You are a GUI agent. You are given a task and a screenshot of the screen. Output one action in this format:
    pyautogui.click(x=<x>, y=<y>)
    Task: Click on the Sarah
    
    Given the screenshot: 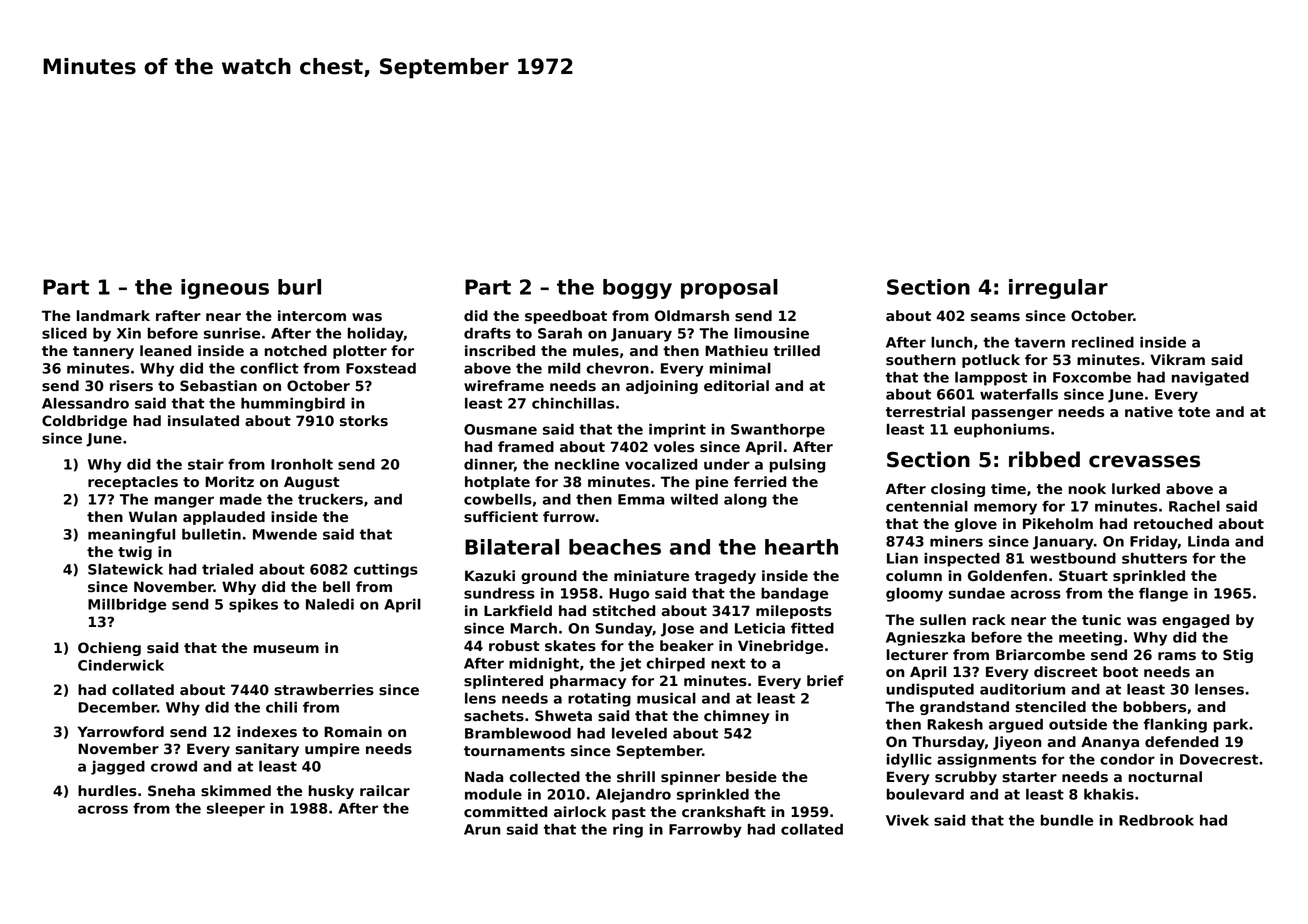 What is the action you would take?
    pyautogui.click(x=560, y=333)
